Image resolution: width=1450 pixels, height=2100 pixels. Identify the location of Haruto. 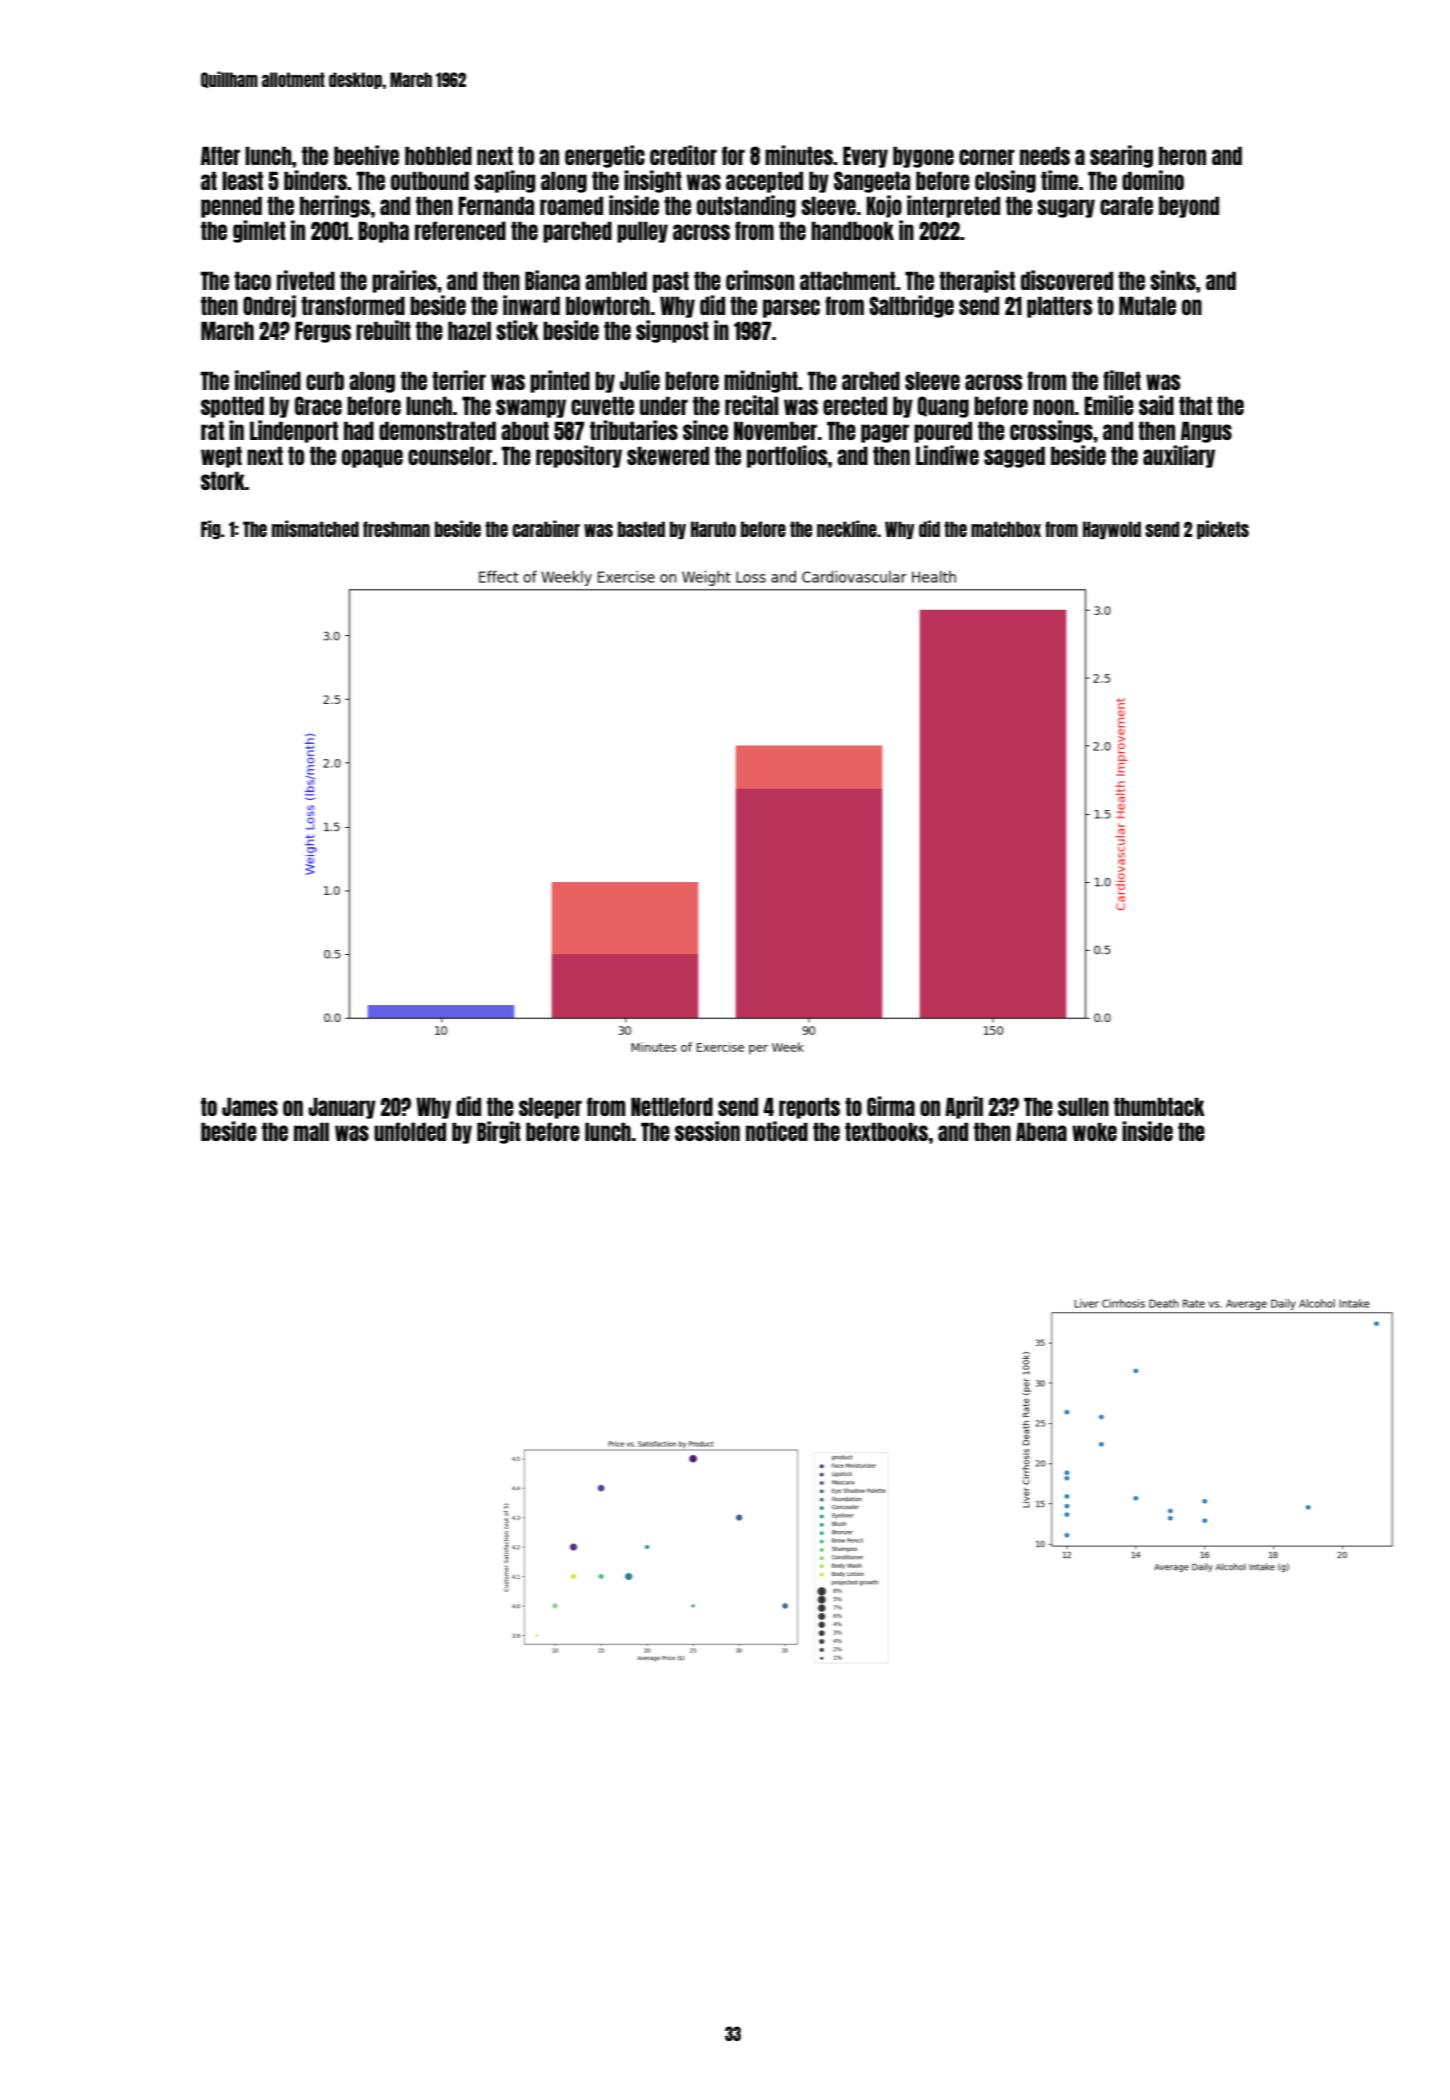
(713, 529).
